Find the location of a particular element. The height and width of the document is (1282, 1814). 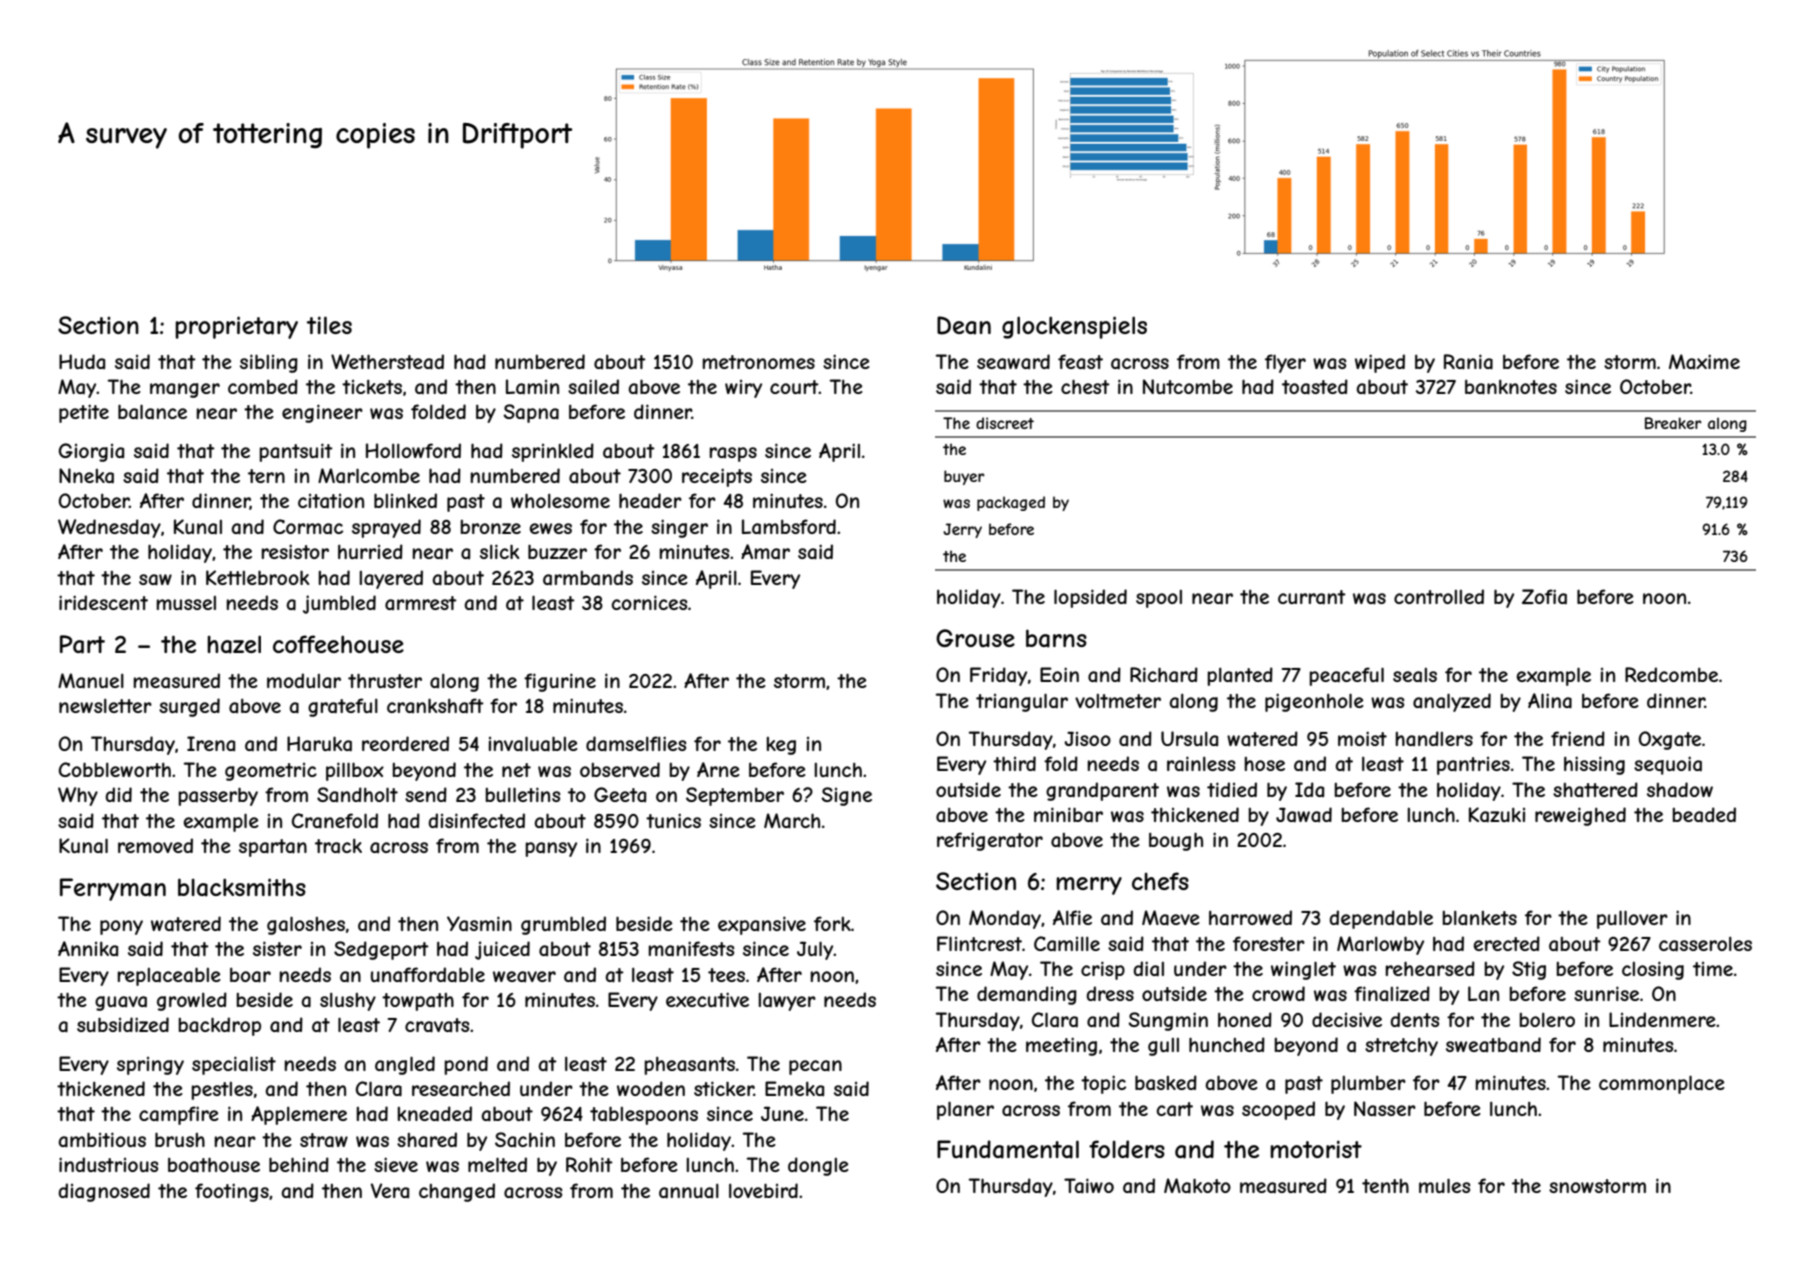

Jisoo is located at coordinates (1087, 738).
